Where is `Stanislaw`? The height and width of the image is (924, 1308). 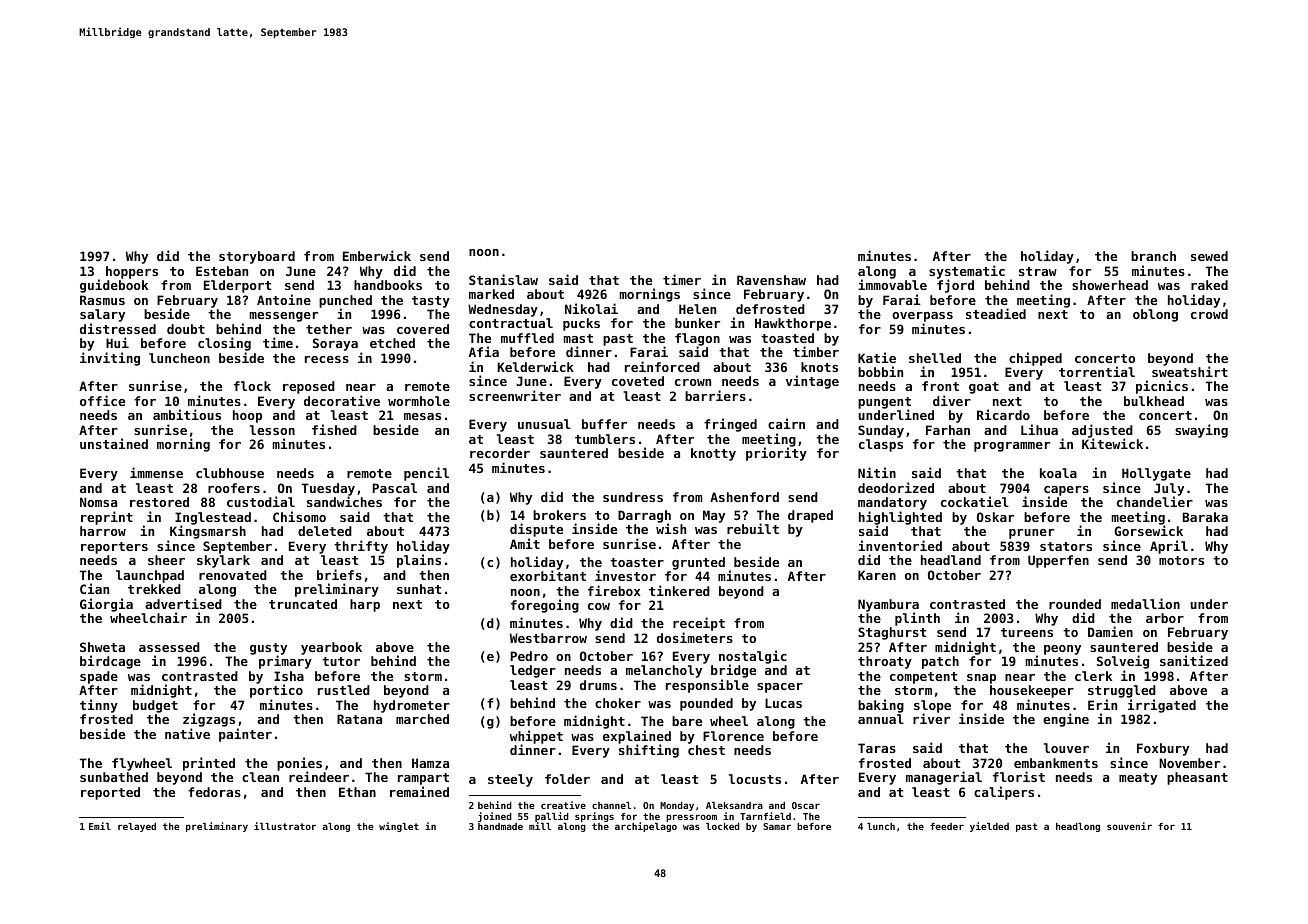 Stanislaw is located at coordinates (503, 279).
